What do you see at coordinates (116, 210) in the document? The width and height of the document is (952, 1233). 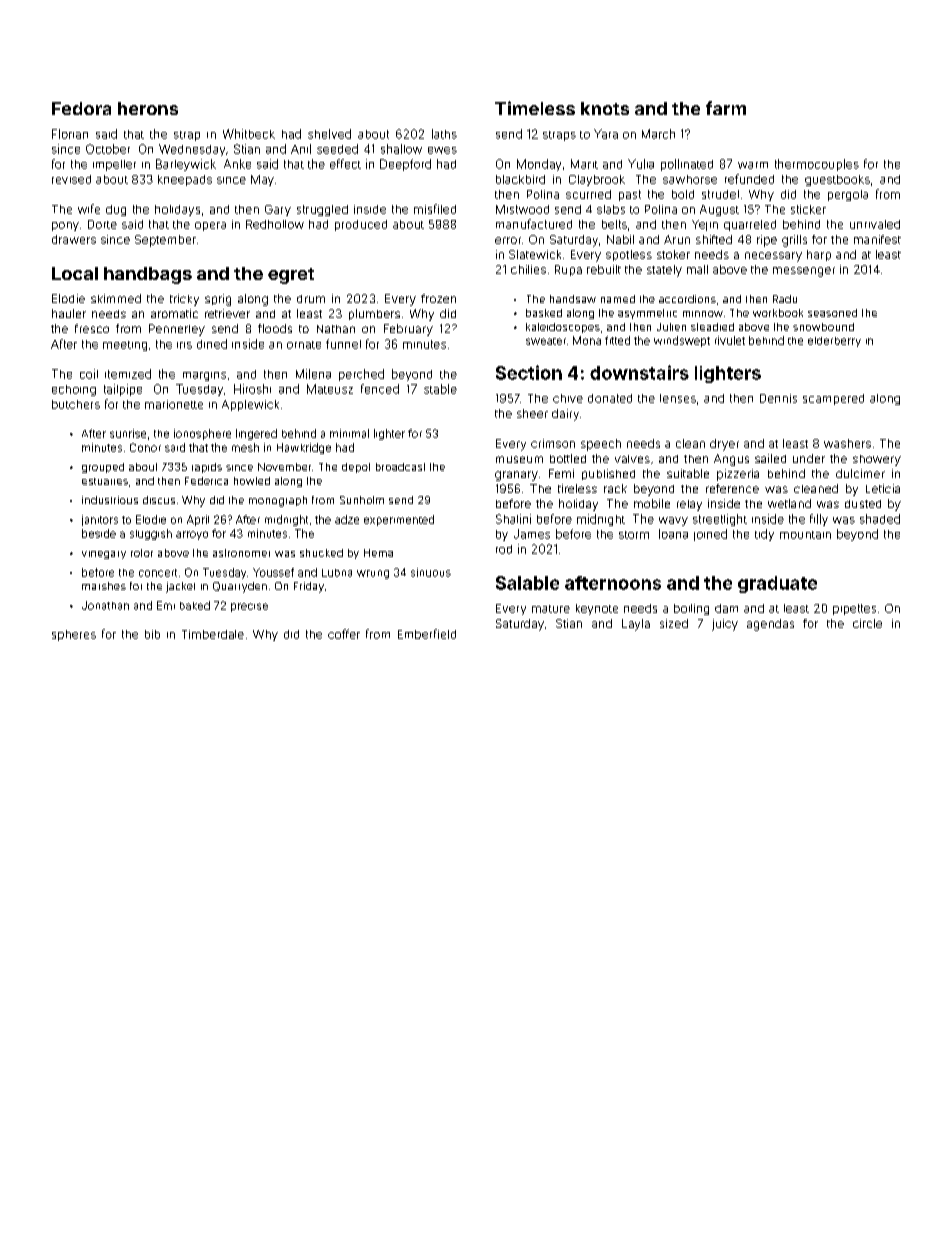 I see `dug` at bounding box center [116, 210].
